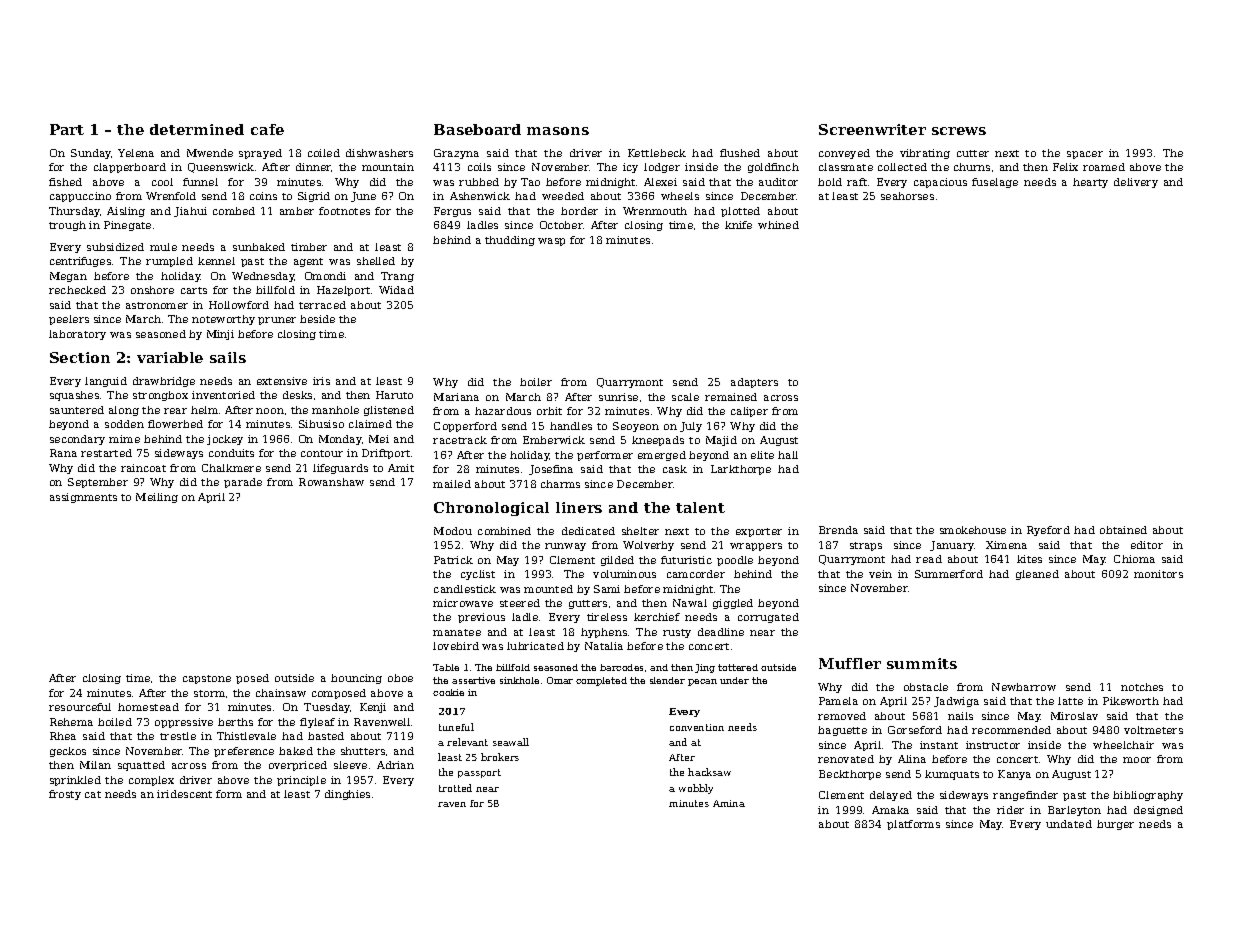 This screenshot has width=1233, height=952. I want to click on Chalkmere, so click(231, 468).
